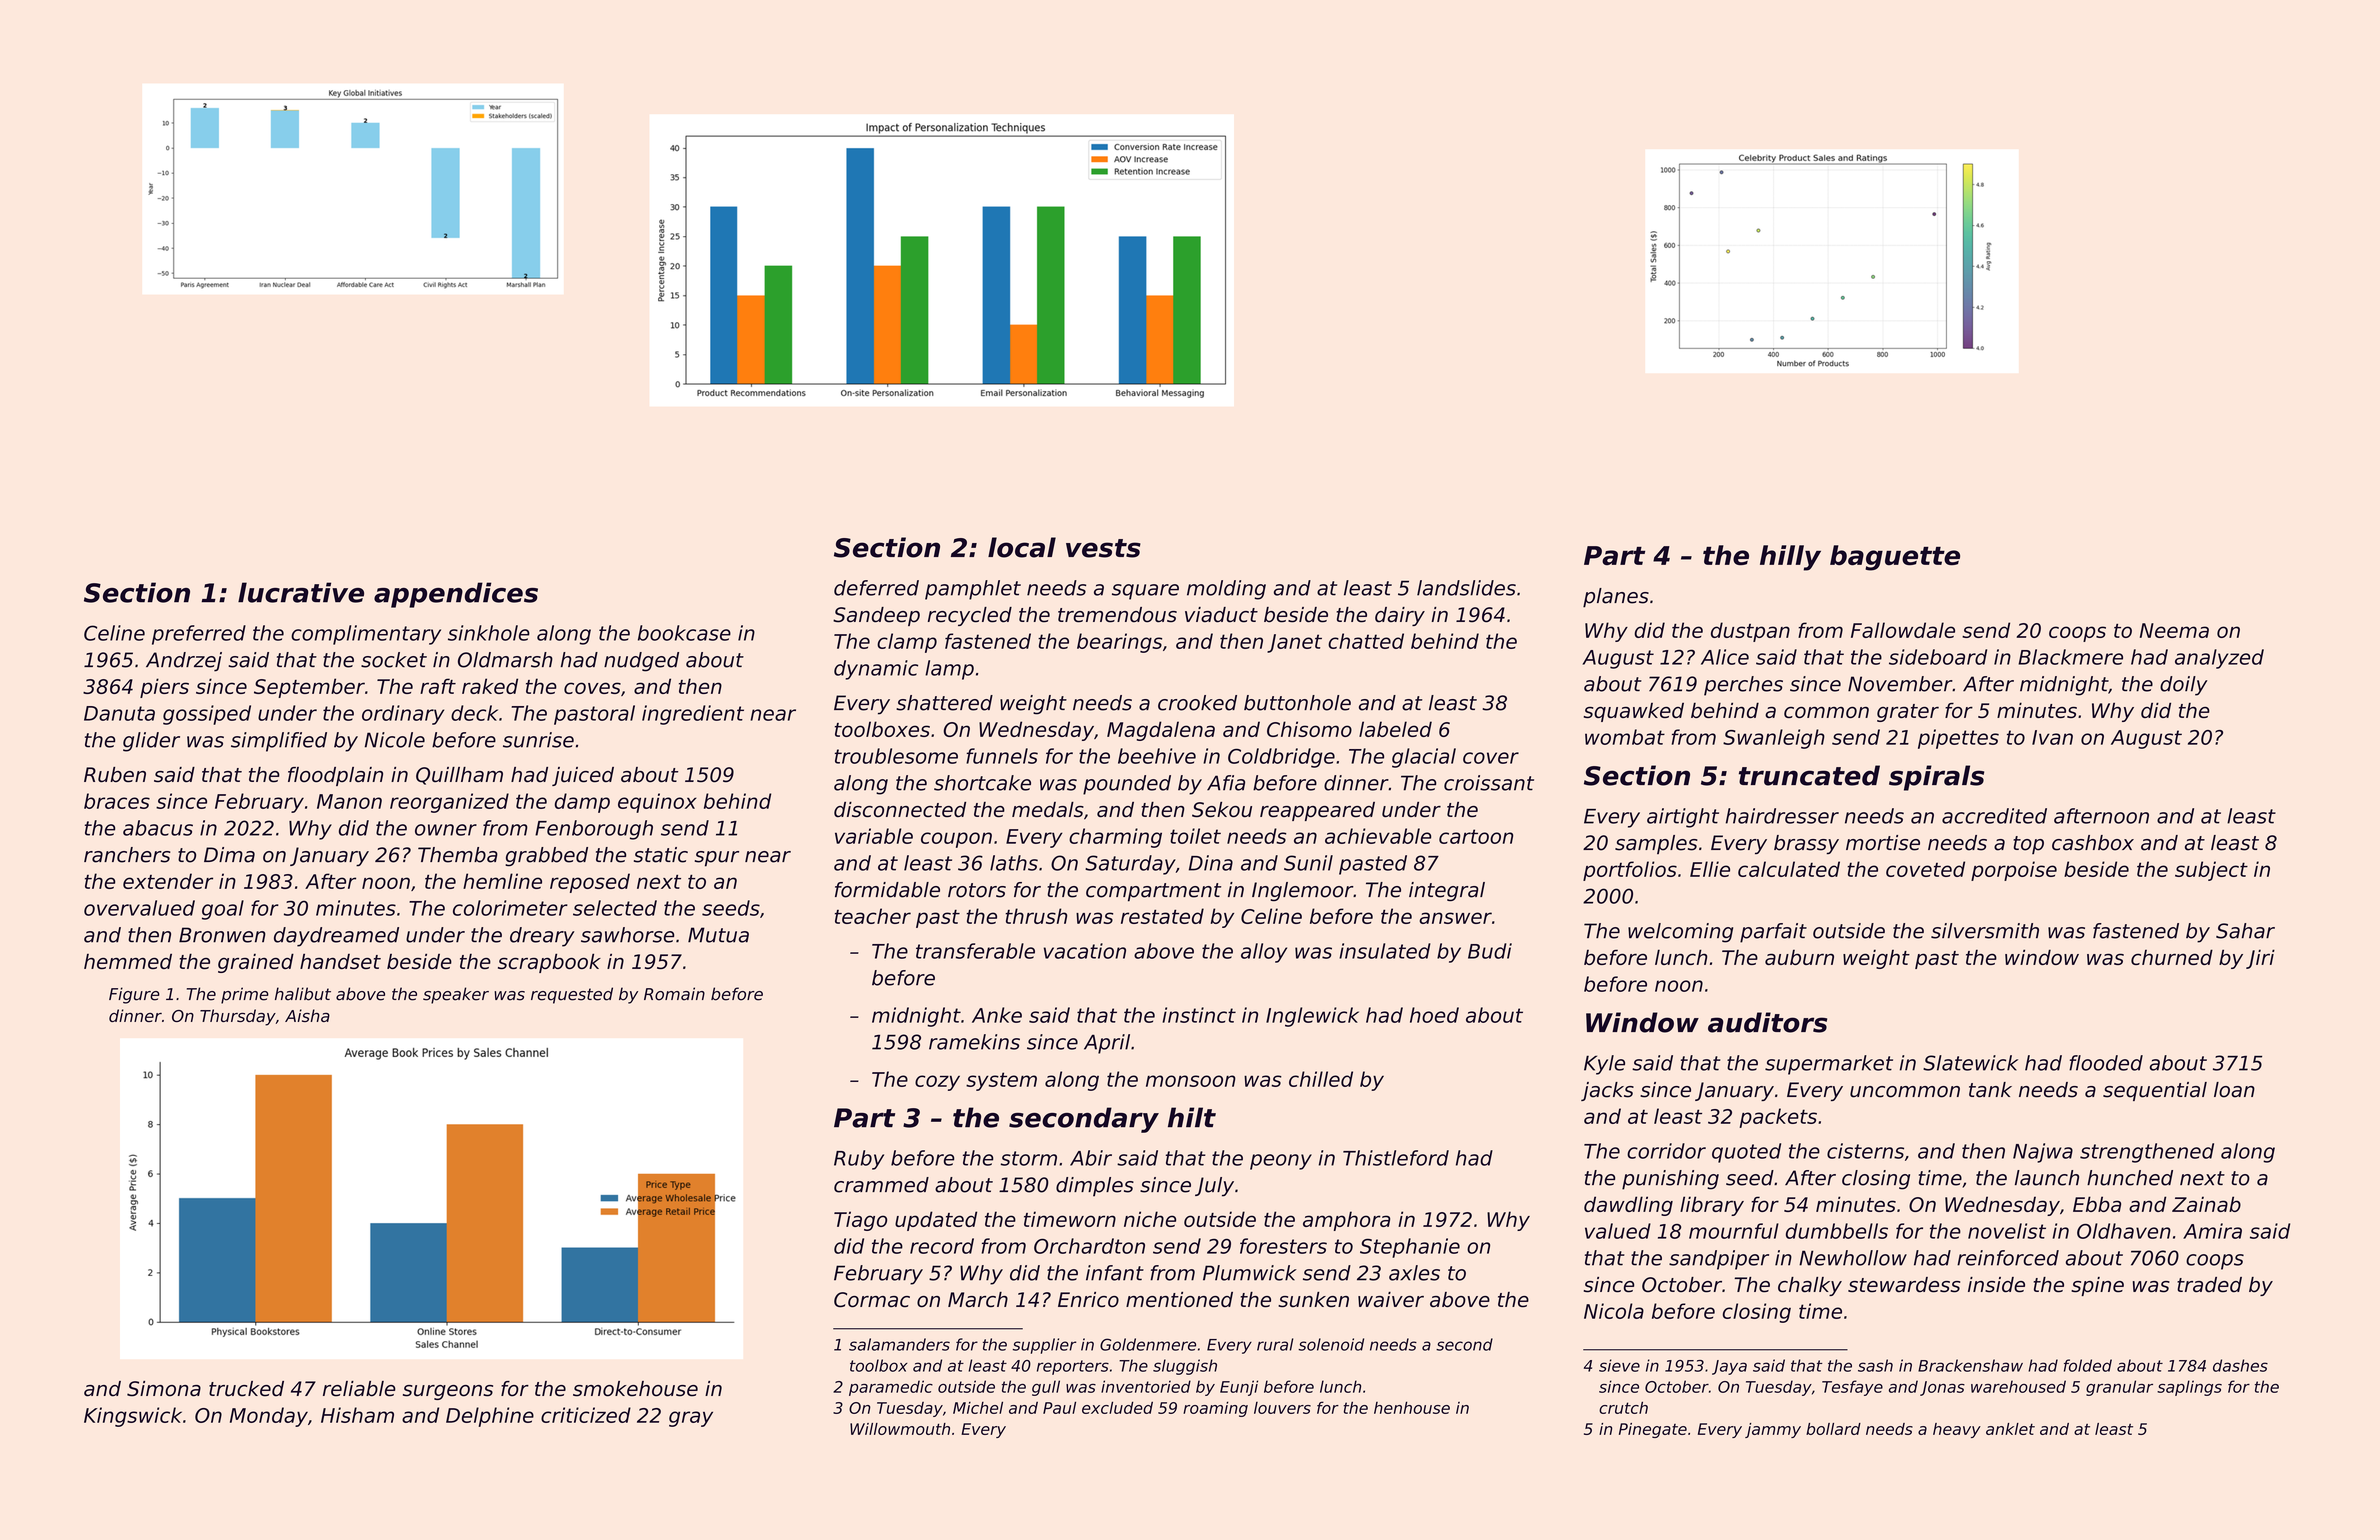 The height and width of the screenshot is (1540, 2380). What do you see at coordinates (1302, 891) in the screenshot?
I see `Inglemoor` at bounding box center [1302, 891].
